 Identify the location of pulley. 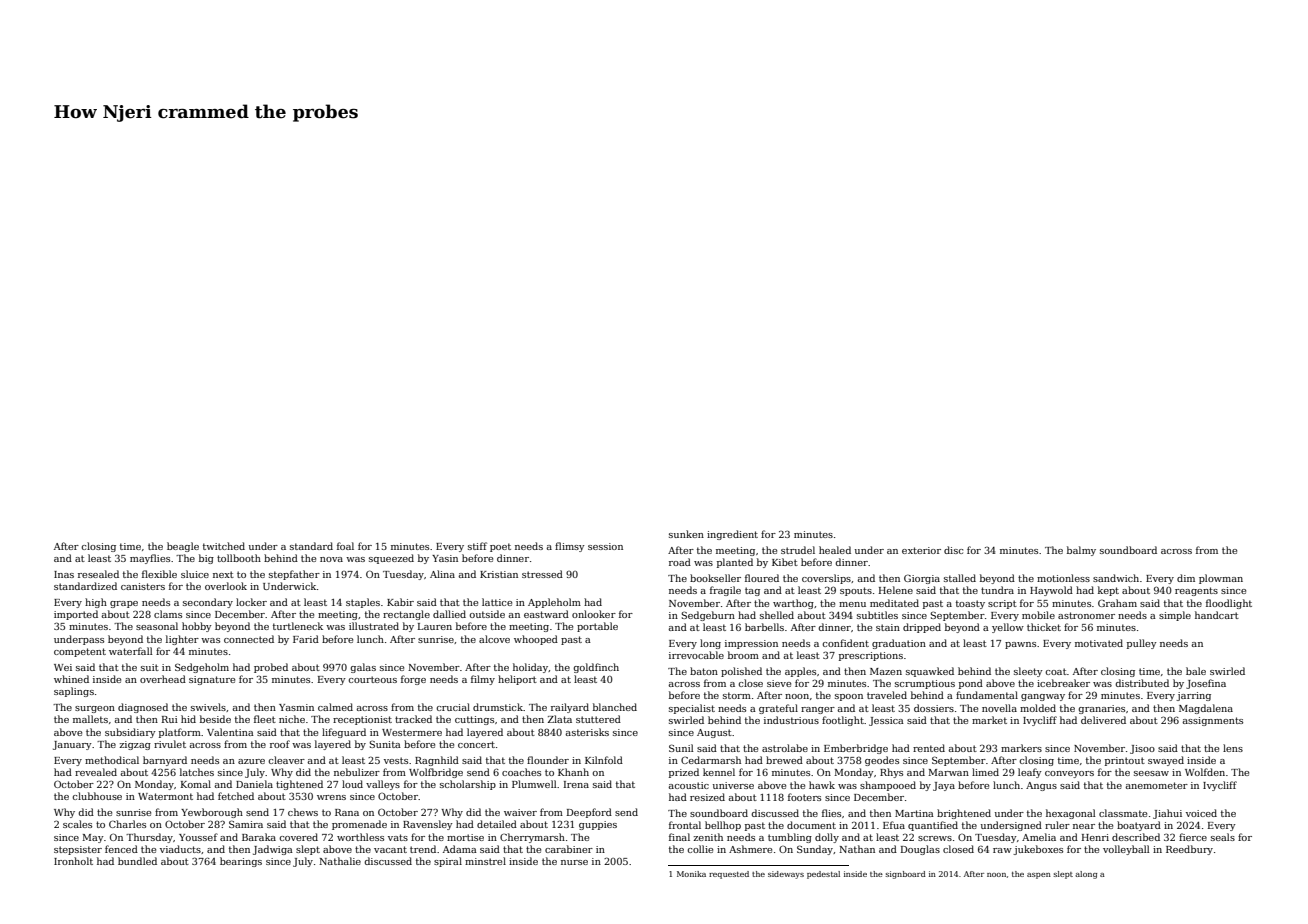
(1142, 644).
